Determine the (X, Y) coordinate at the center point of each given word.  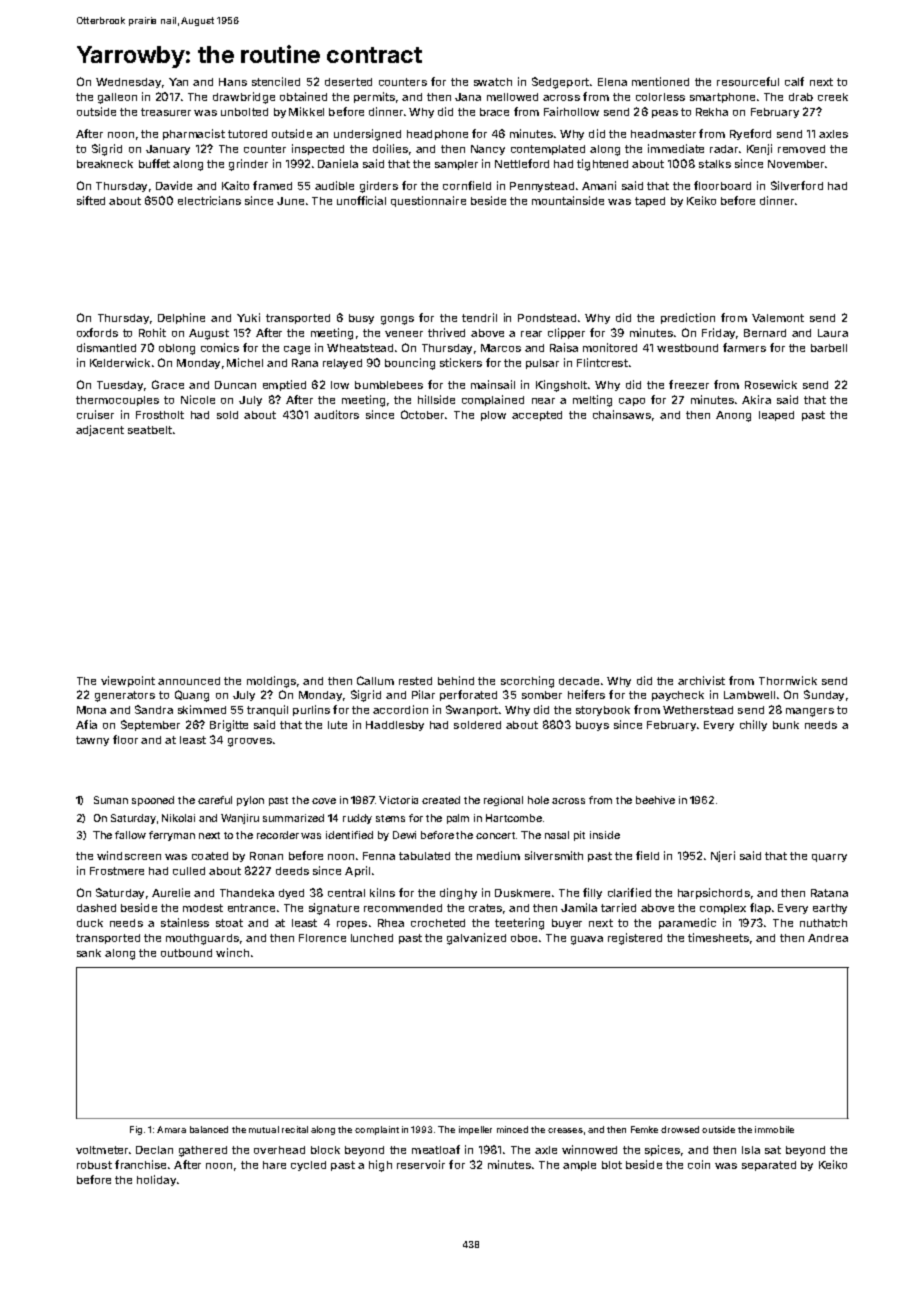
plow (493, 416)
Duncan (235, 385)
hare (274, 1165)
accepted (537, 416)
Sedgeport (560, 83)
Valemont (778, 318)
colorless (660, 97)
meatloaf (436, 1149)
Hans (233, 82)
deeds (292, 871)
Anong (733, 416)
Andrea (828, 938)
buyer (567, 924)
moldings (271, 682)
